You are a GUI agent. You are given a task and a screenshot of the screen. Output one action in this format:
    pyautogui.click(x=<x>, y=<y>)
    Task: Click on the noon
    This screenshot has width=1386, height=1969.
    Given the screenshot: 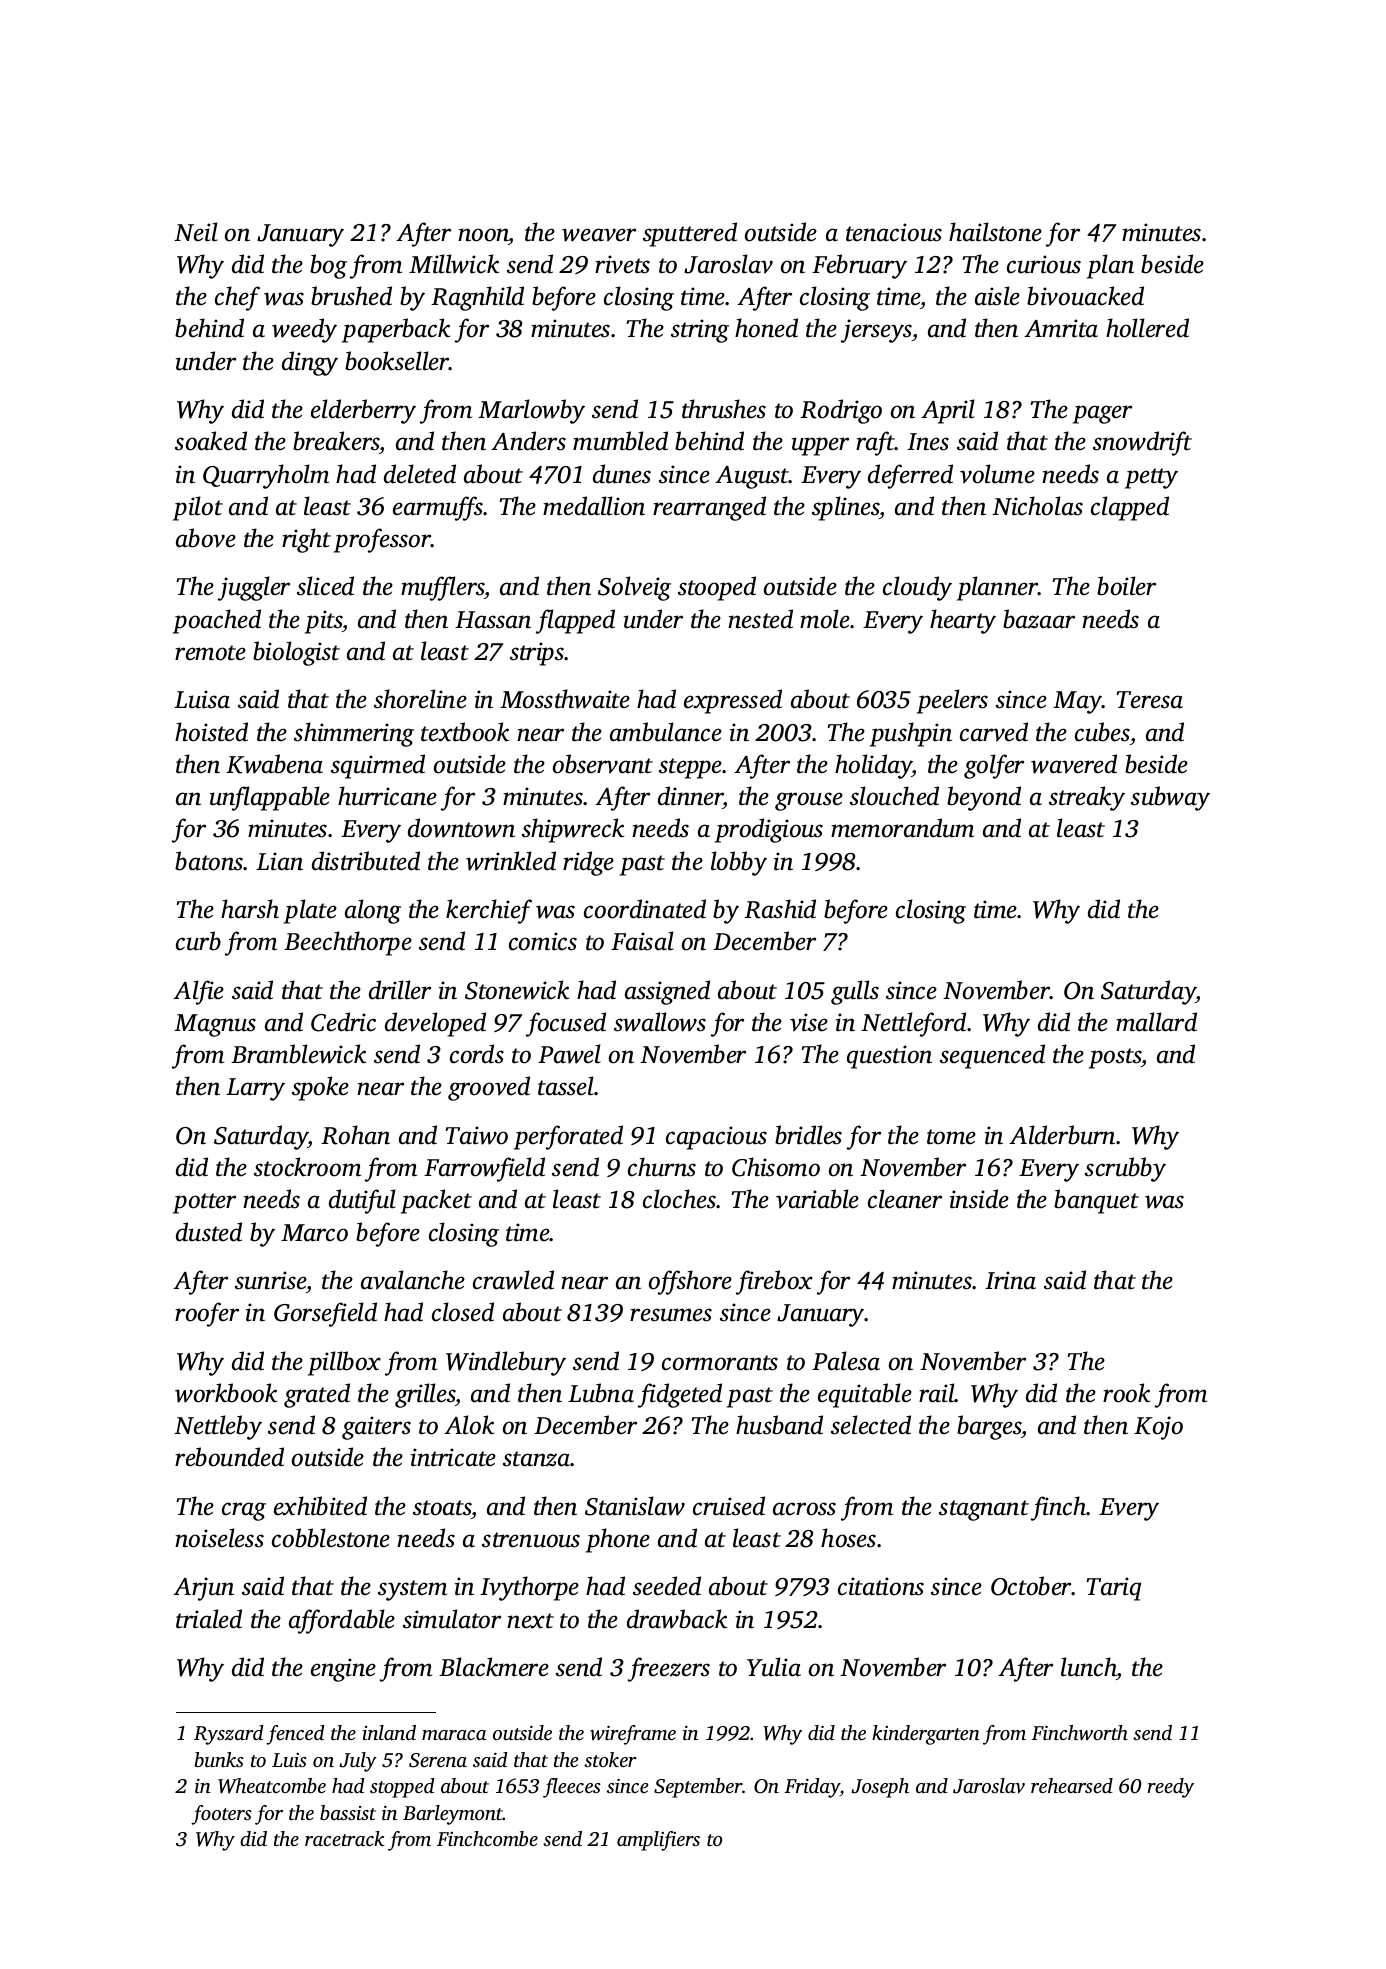 What is the action you would take?
    pyautogui.click(x=483, y=235)
